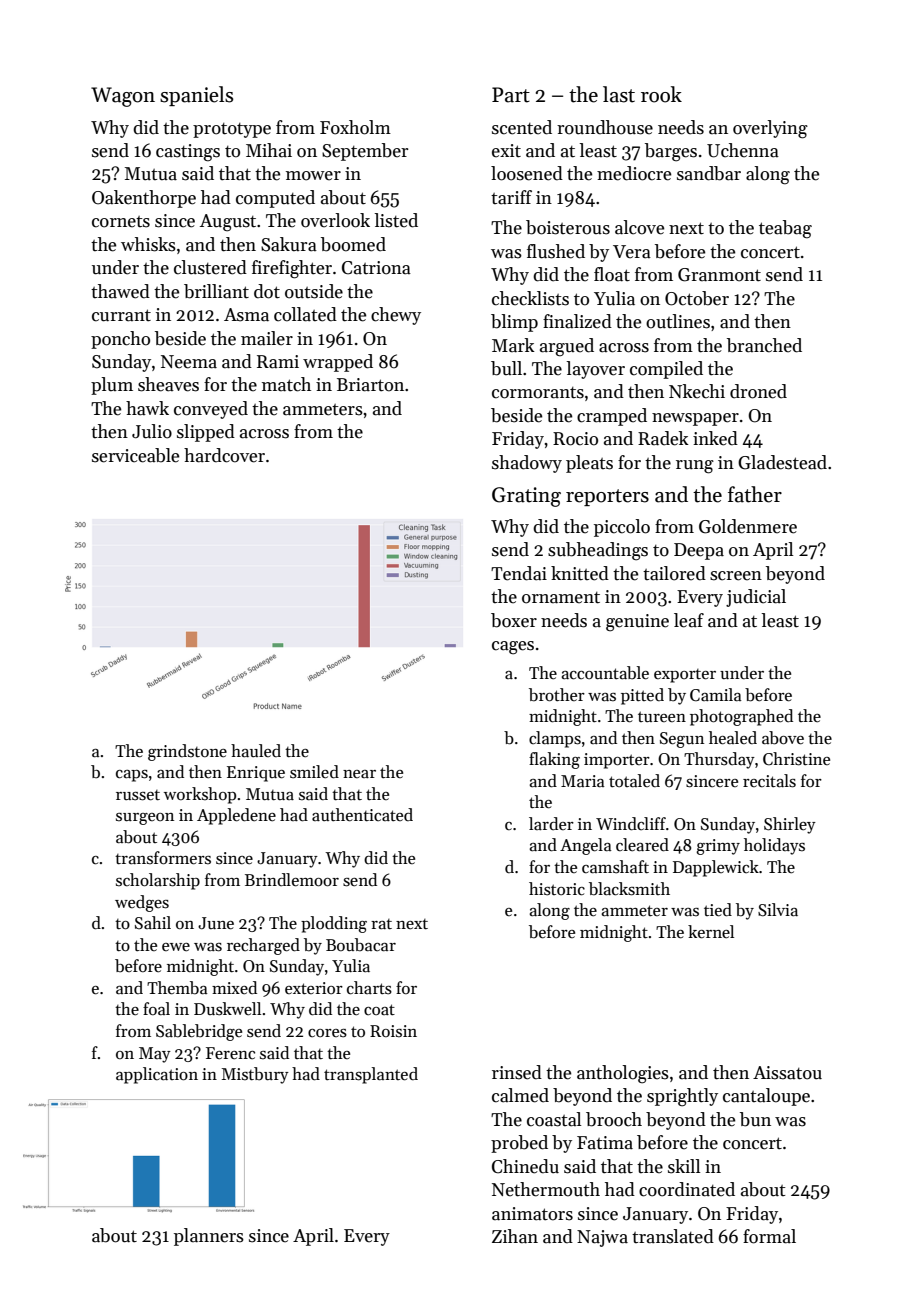 This screenshot has width=924, height=1311. What do you see at coordinates (275, 199) in the screenshot?
I see `computed` at bounding box center [275, 199].
